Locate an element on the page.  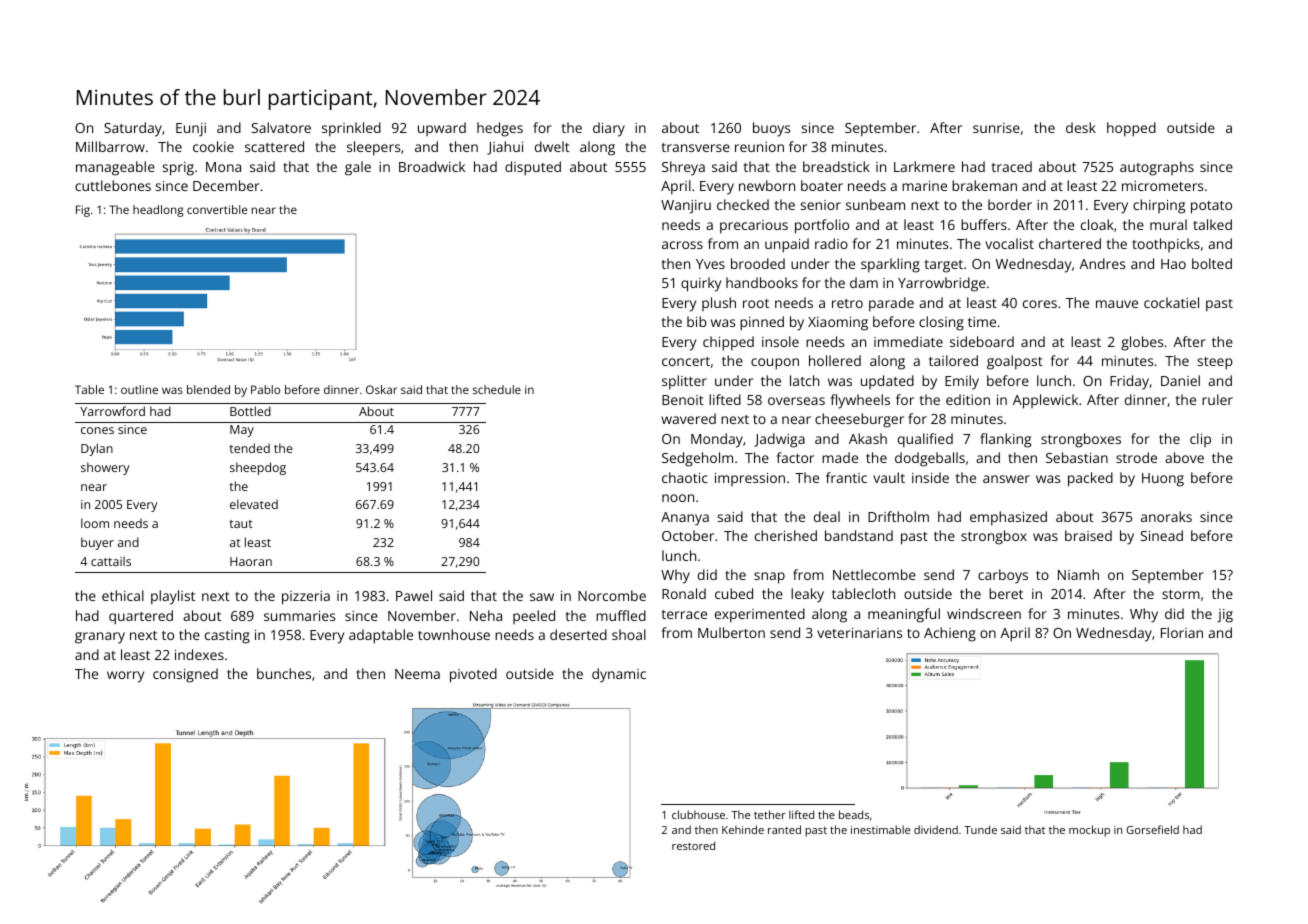
Gorsefield is located at coordinates (1152, 829).
